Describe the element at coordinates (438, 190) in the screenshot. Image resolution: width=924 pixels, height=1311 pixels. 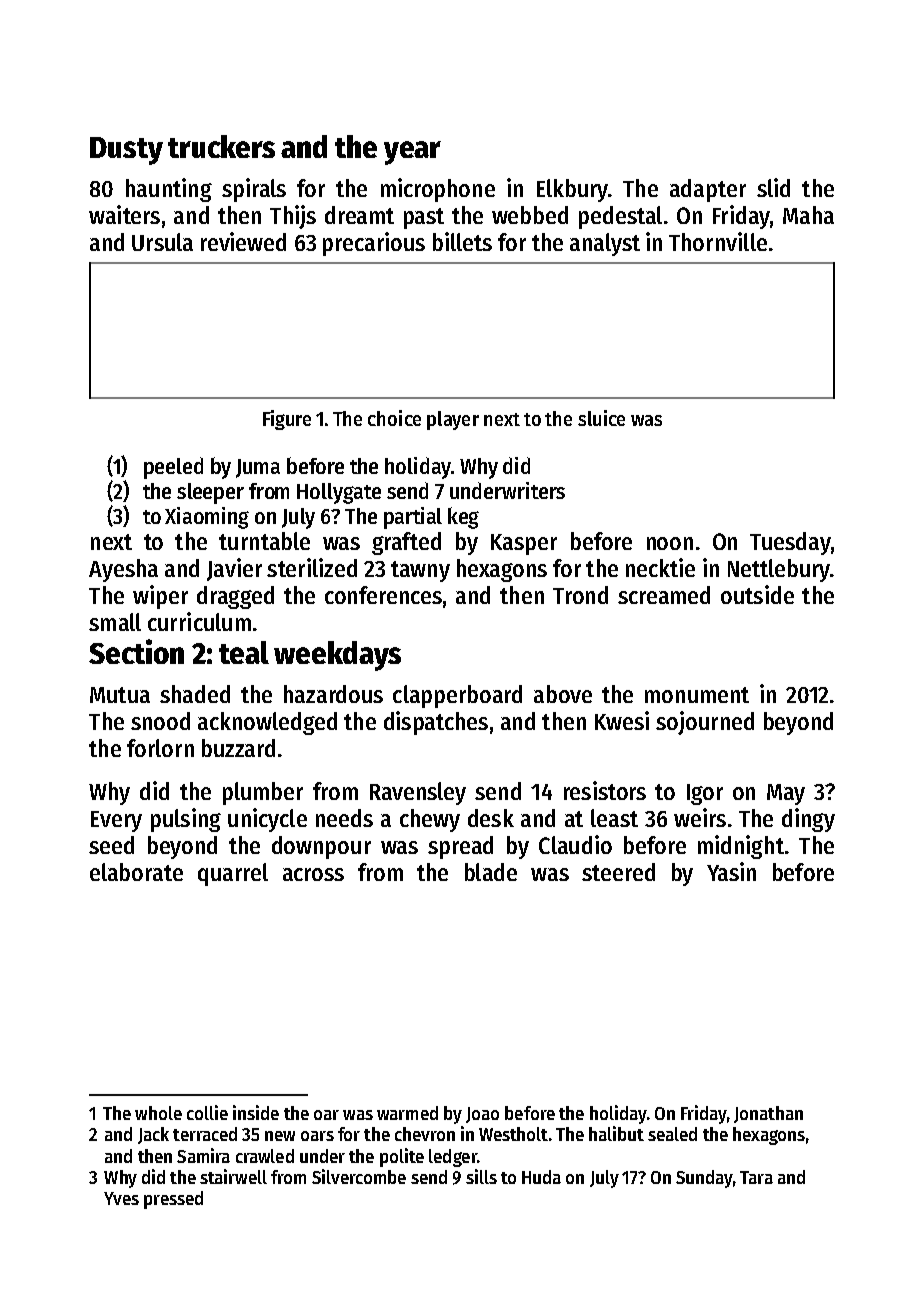
I see `microphone` at that location.
